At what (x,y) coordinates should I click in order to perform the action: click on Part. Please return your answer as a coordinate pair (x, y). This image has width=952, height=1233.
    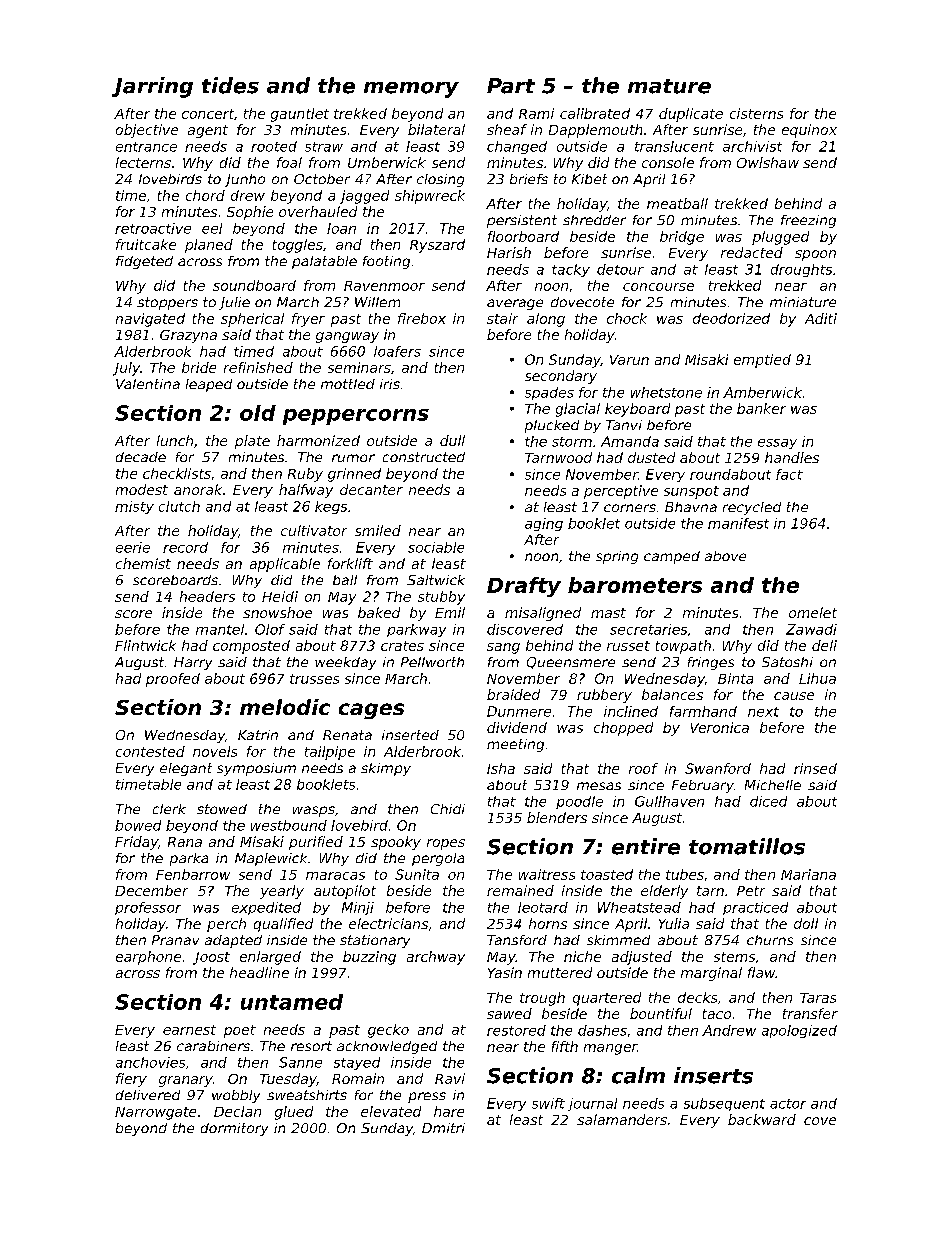
    Looking at the image, I should click on (511, 86).
